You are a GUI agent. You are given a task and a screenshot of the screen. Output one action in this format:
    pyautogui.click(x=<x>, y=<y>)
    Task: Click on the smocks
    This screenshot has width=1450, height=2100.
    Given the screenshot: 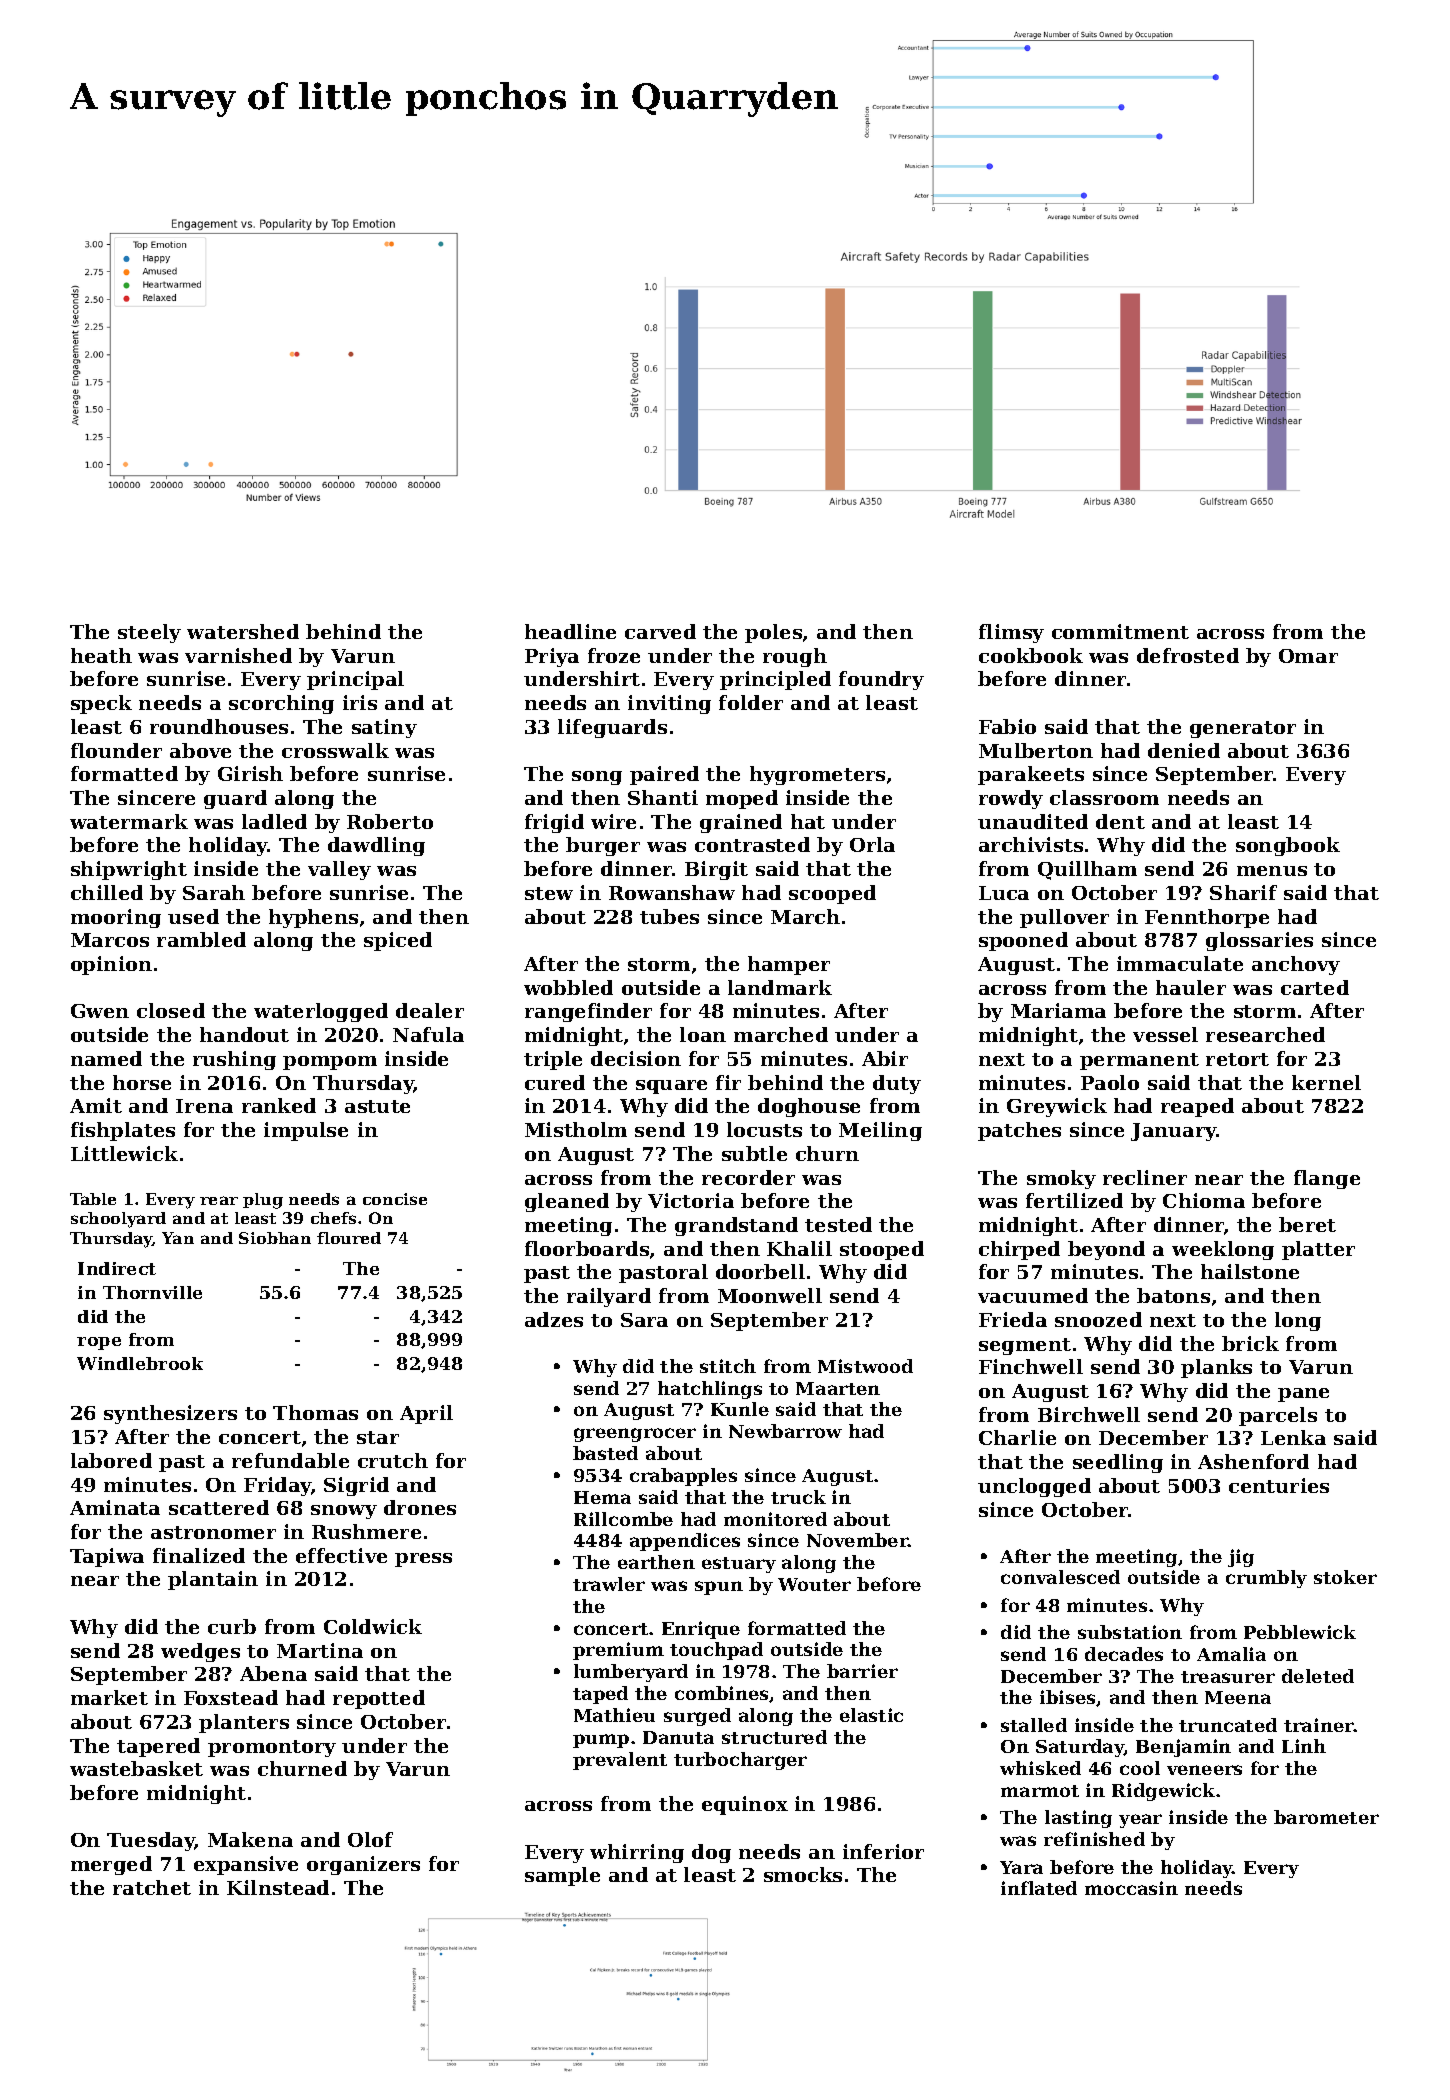 What is the action you would take?
    pyautogui.click(x=803, y=1874)
